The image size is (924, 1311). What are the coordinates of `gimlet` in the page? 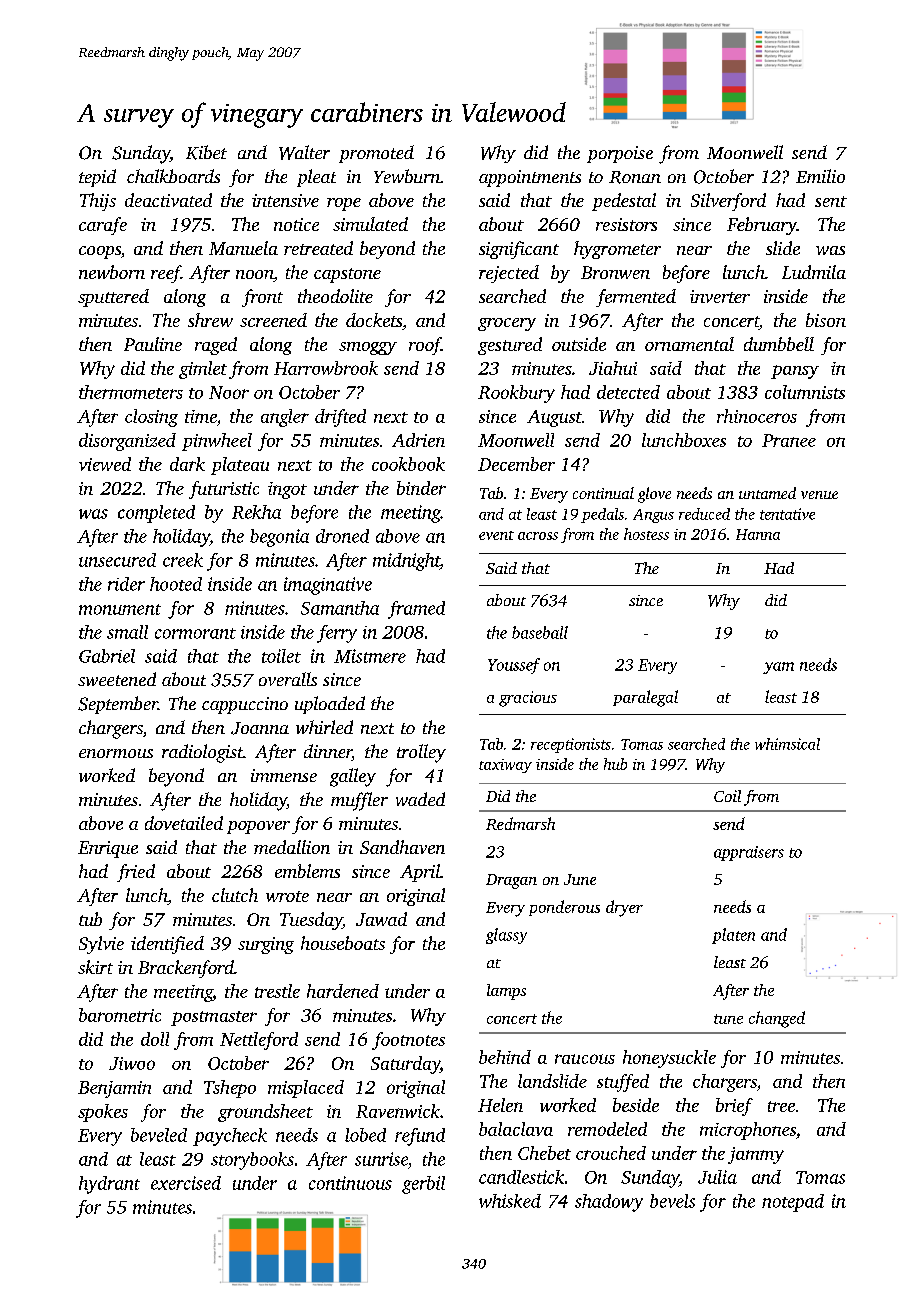 It's located at (203, 370).
